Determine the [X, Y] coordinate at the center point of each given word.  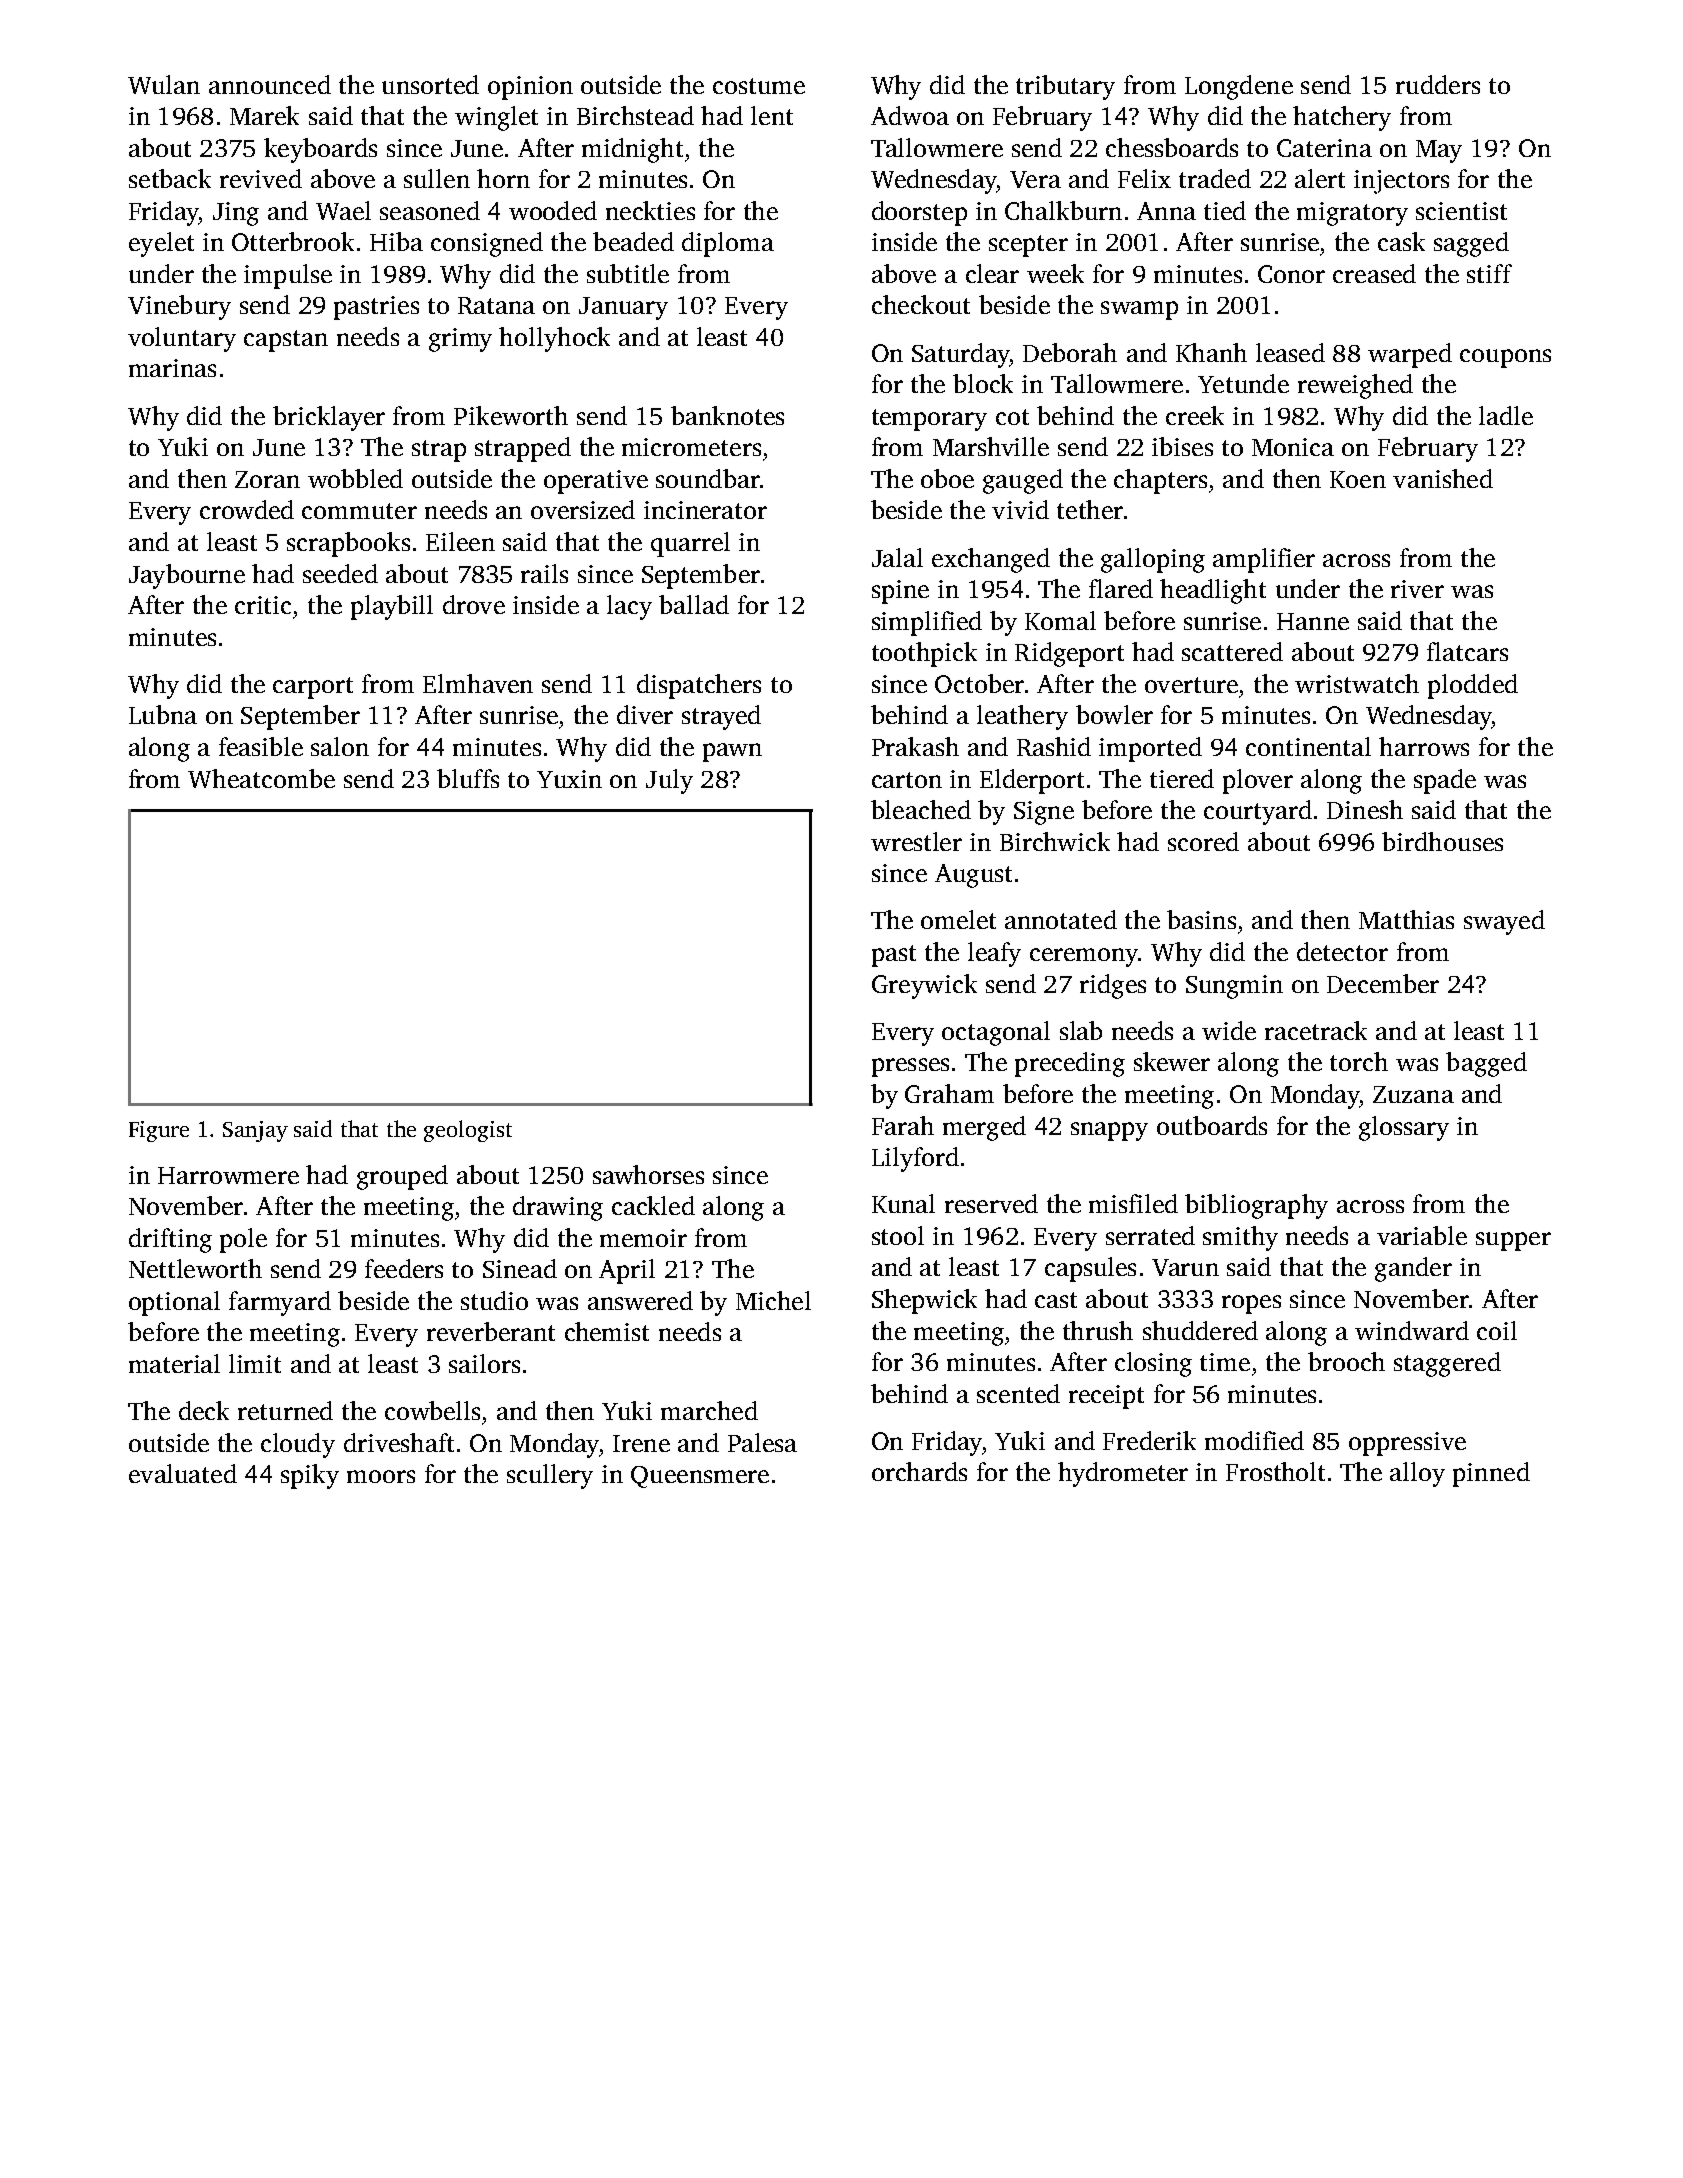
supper [1513, 1241]
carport [313, 688]
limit [255, 1363]
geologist [468, 1131]
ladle [1506, 415]
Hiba [396, 241]
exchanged [991, 560]
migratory [1352, 214]
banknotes [727, 415]
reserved [991, 1203]
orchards [919, 1471]
